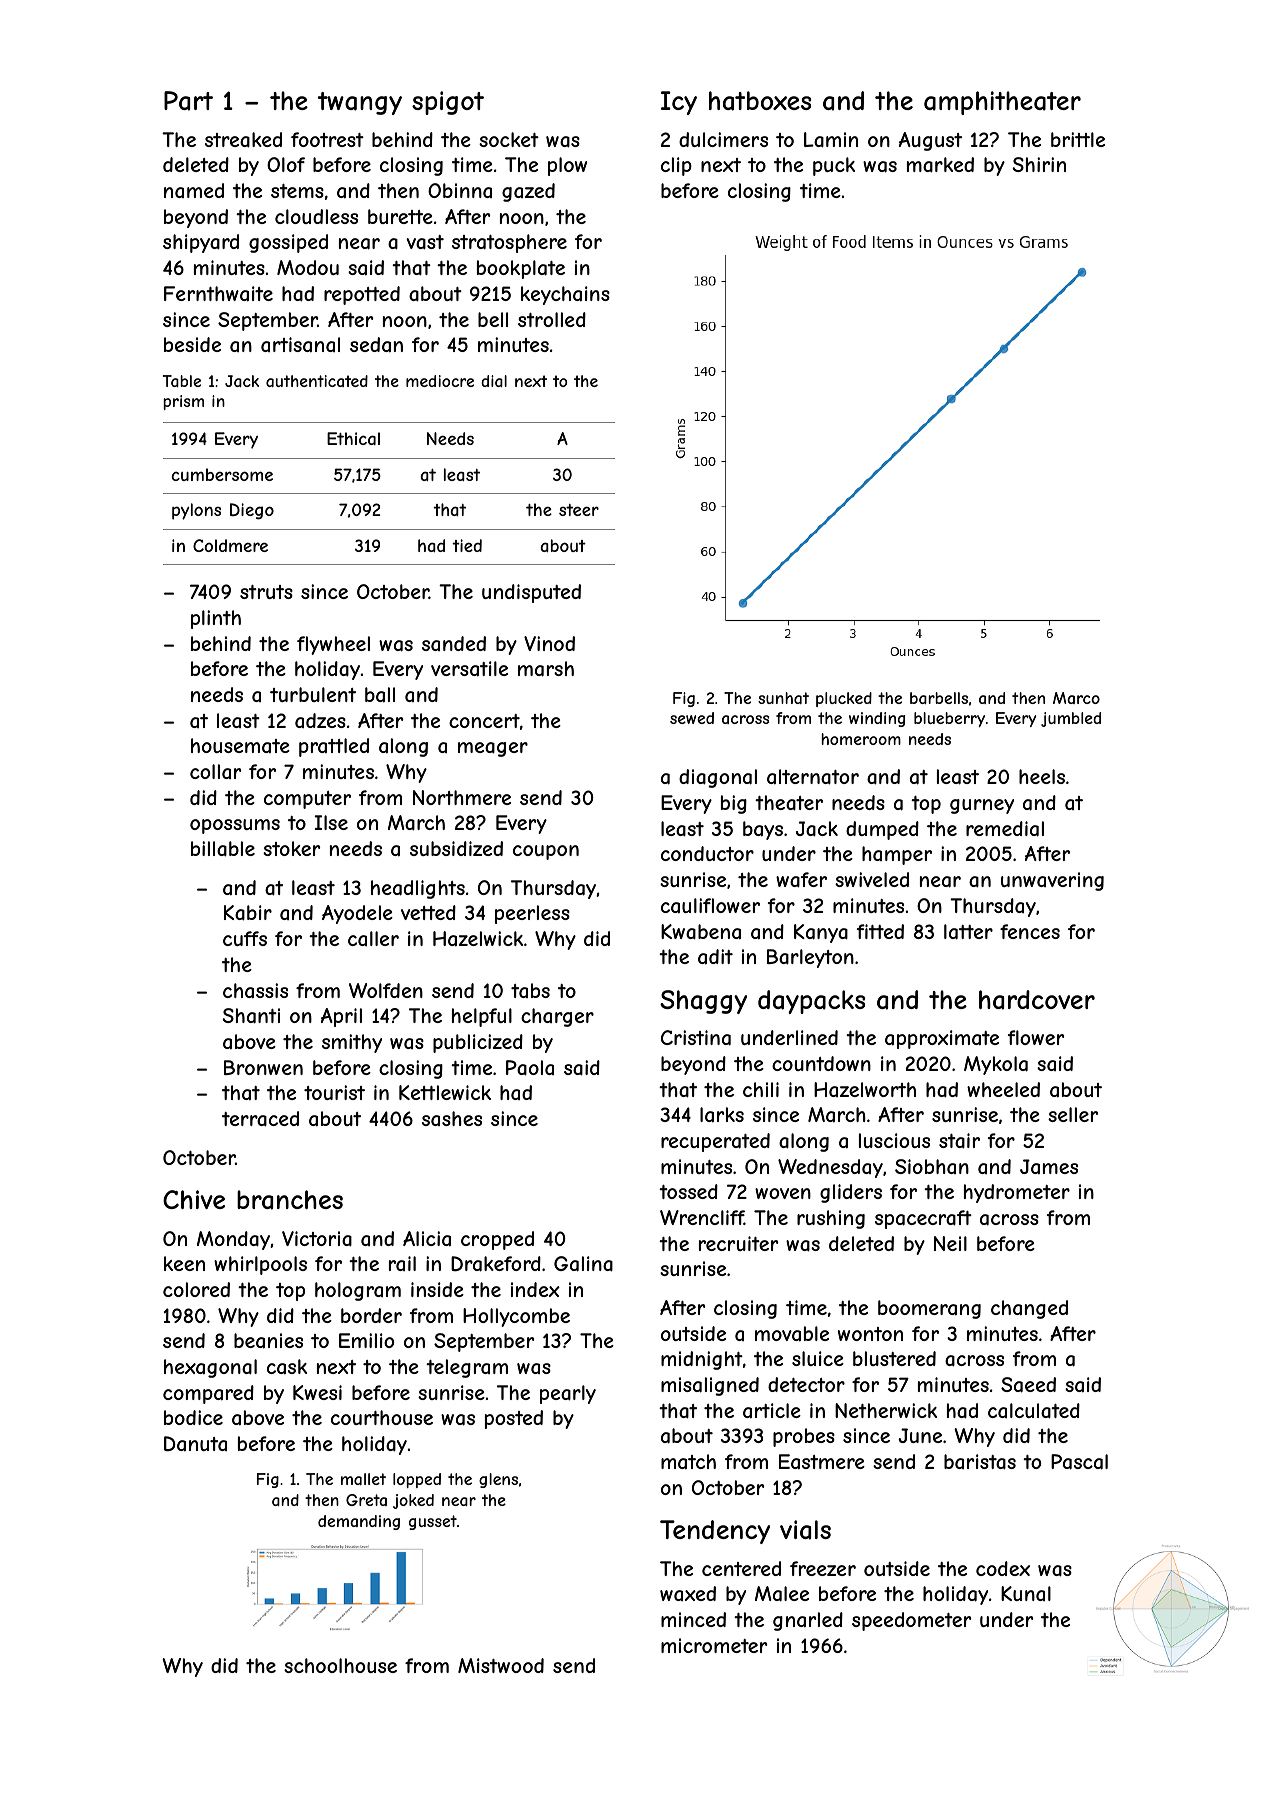  What do you see at coordinates (980, 1462) in the image?
I see `baristas` at bounding box center [980, 1462].
